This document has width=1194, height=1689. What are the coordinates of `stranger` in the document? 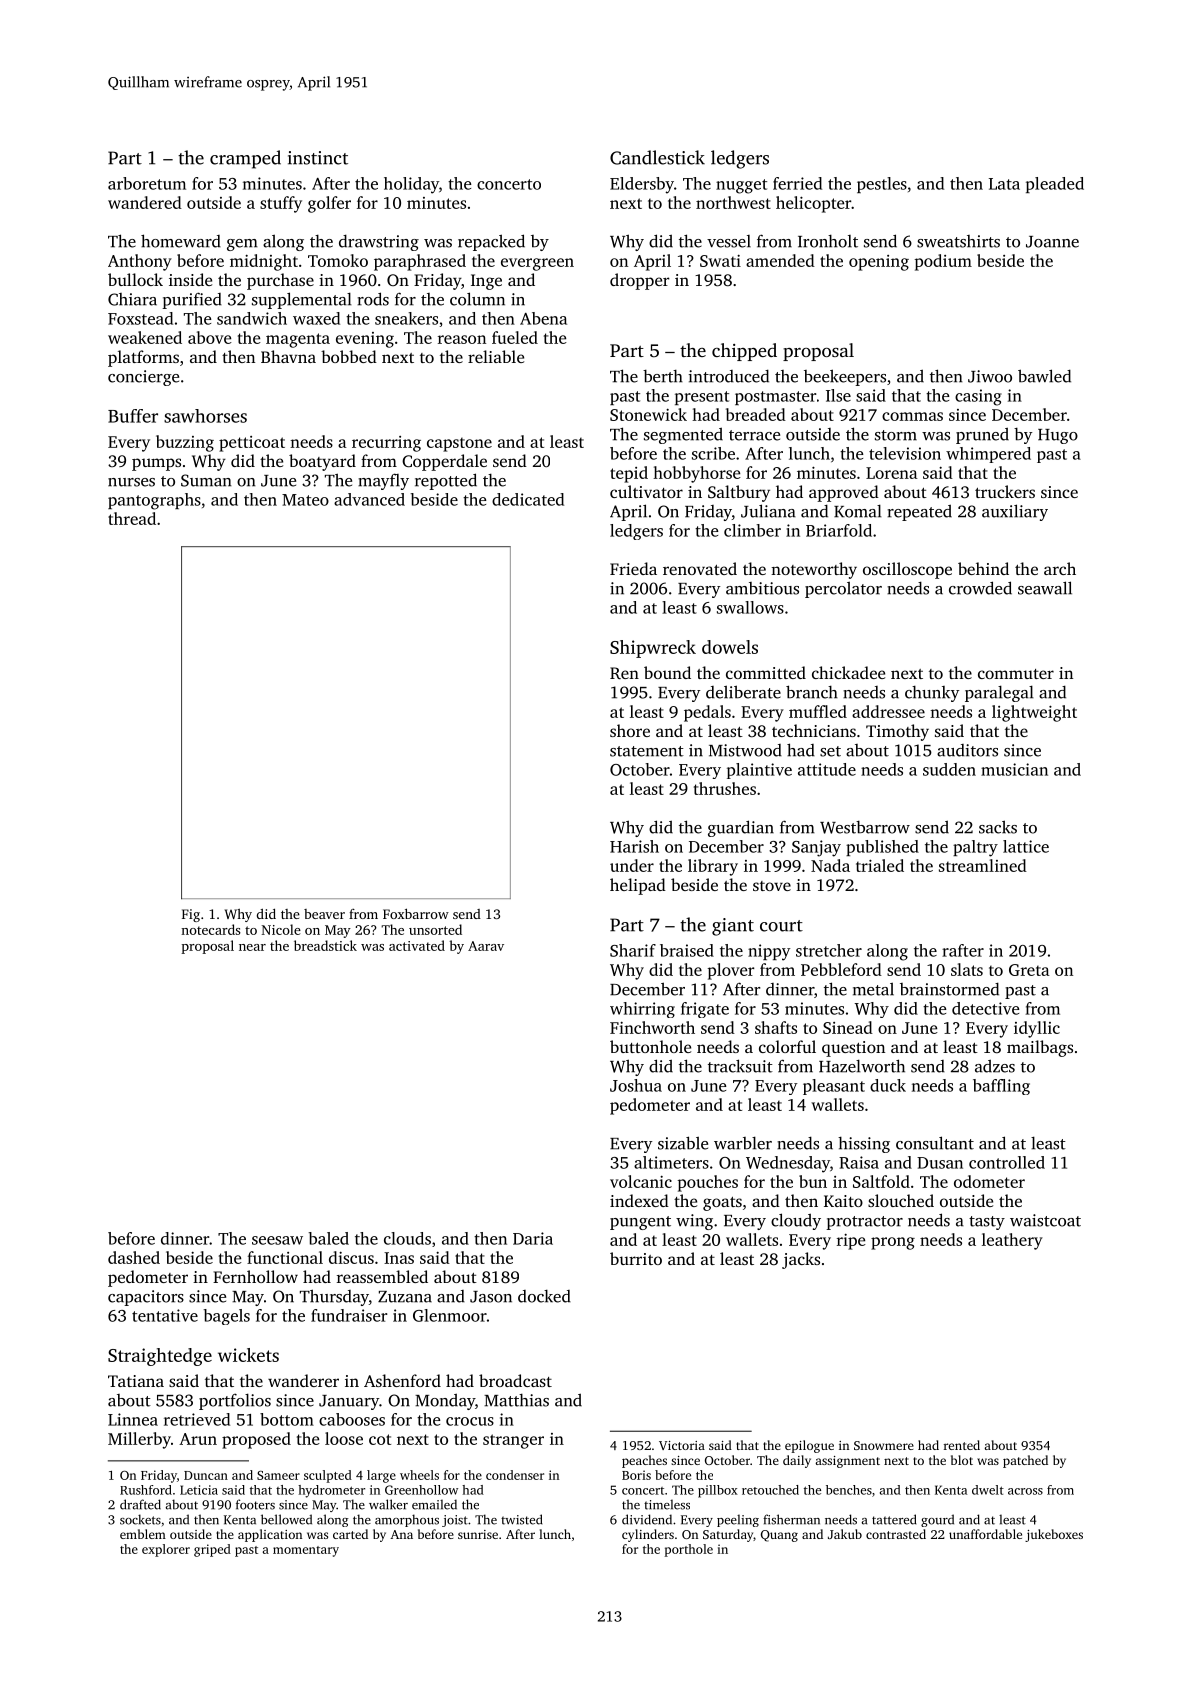 It's located at (513, 1441).
